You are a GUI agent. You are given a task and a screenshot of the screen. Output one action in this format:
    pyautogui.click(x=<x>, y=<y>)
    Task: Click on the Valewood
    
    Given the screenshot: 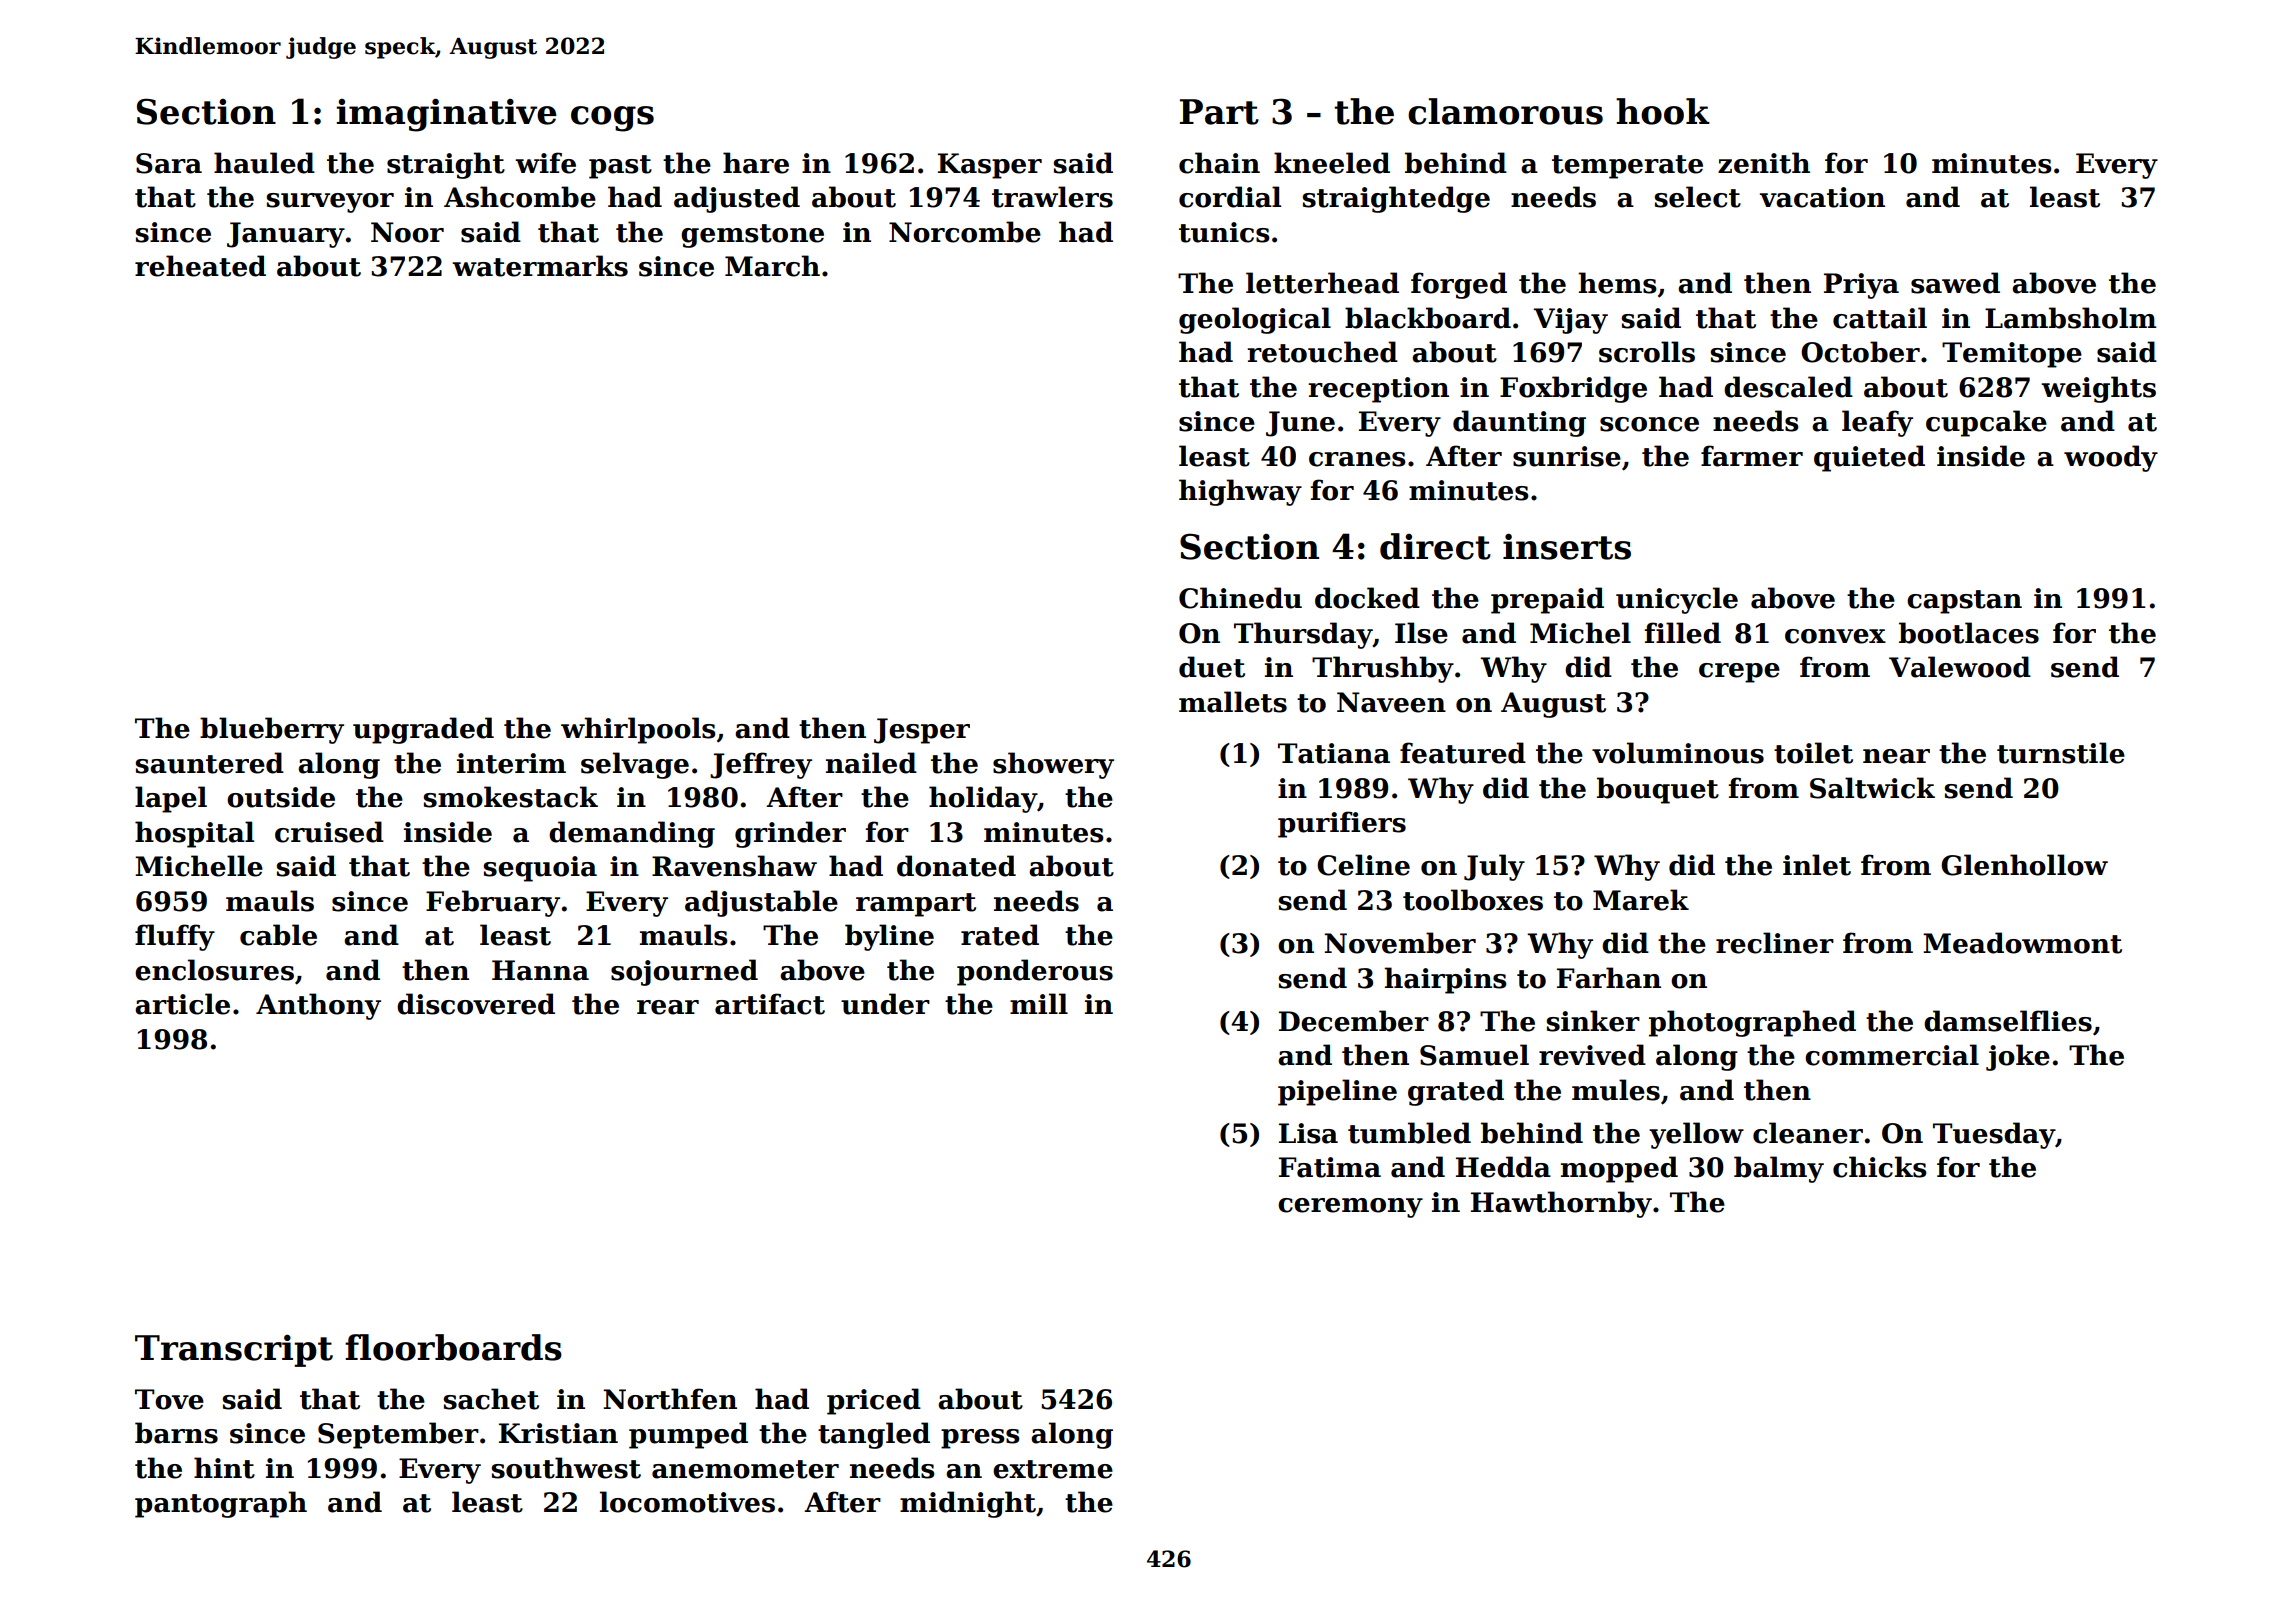 What is the action you would take?
    pyautogui.click(x=1960, y=667)
